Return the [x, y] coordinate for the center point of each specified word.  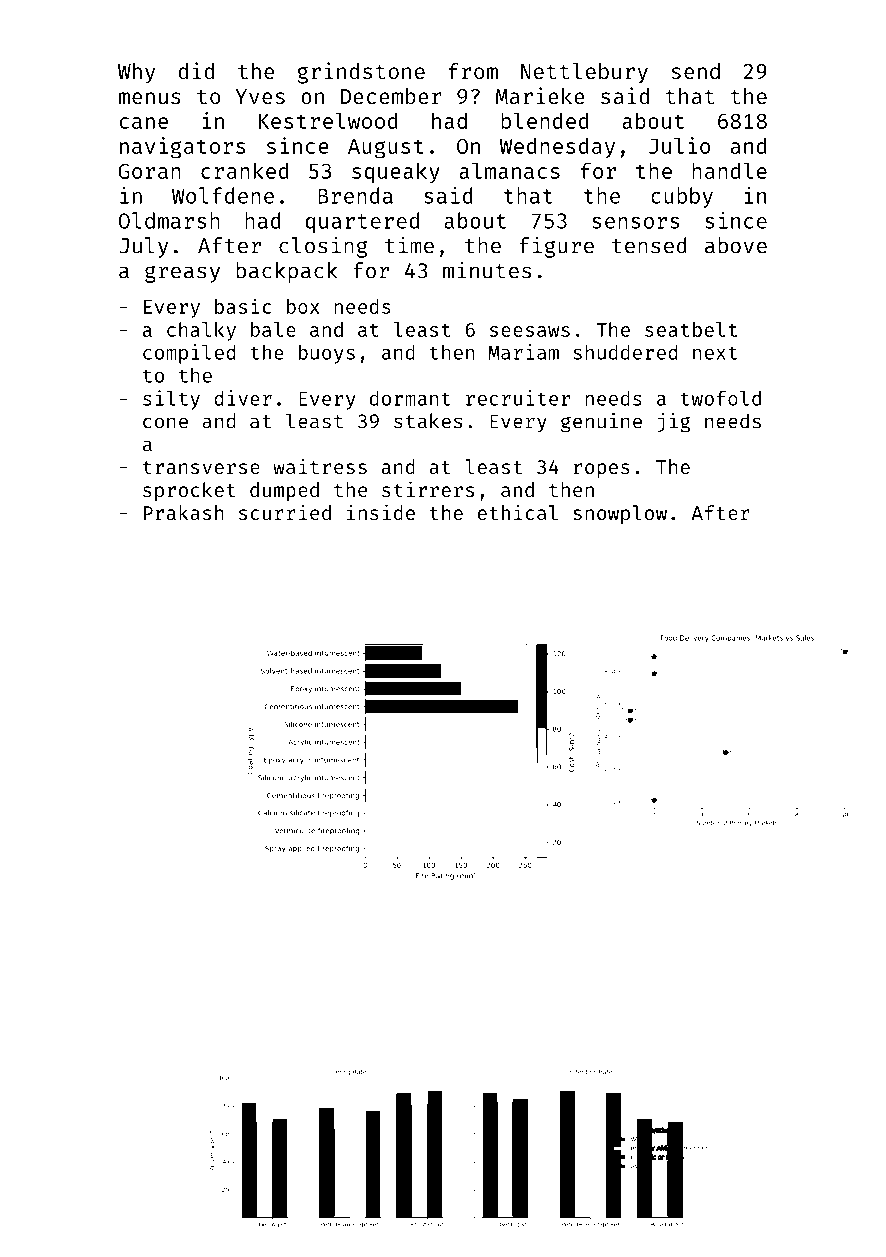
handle [729, 170]
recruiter [518, 398]
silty [171, 400]
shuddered [625, 352]
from [473, 71]
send [695, 71]
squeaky [396, 173]
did [196, 70]
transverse [201, 467]
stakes [428, 421]
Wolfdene [223, 195]
